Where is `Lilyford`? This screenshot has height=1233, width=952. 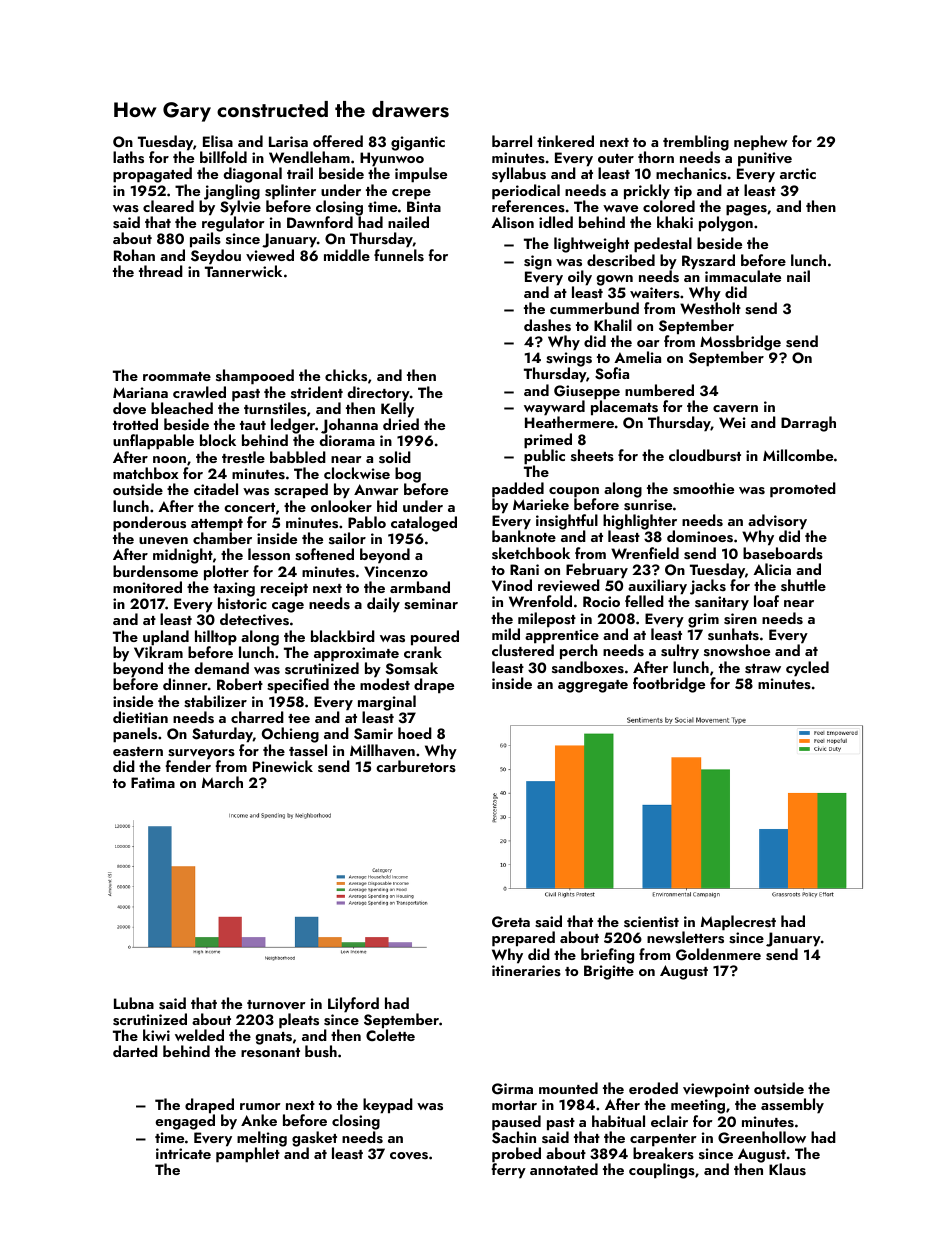
Lilyford is located at coordinates (353, 1005).
